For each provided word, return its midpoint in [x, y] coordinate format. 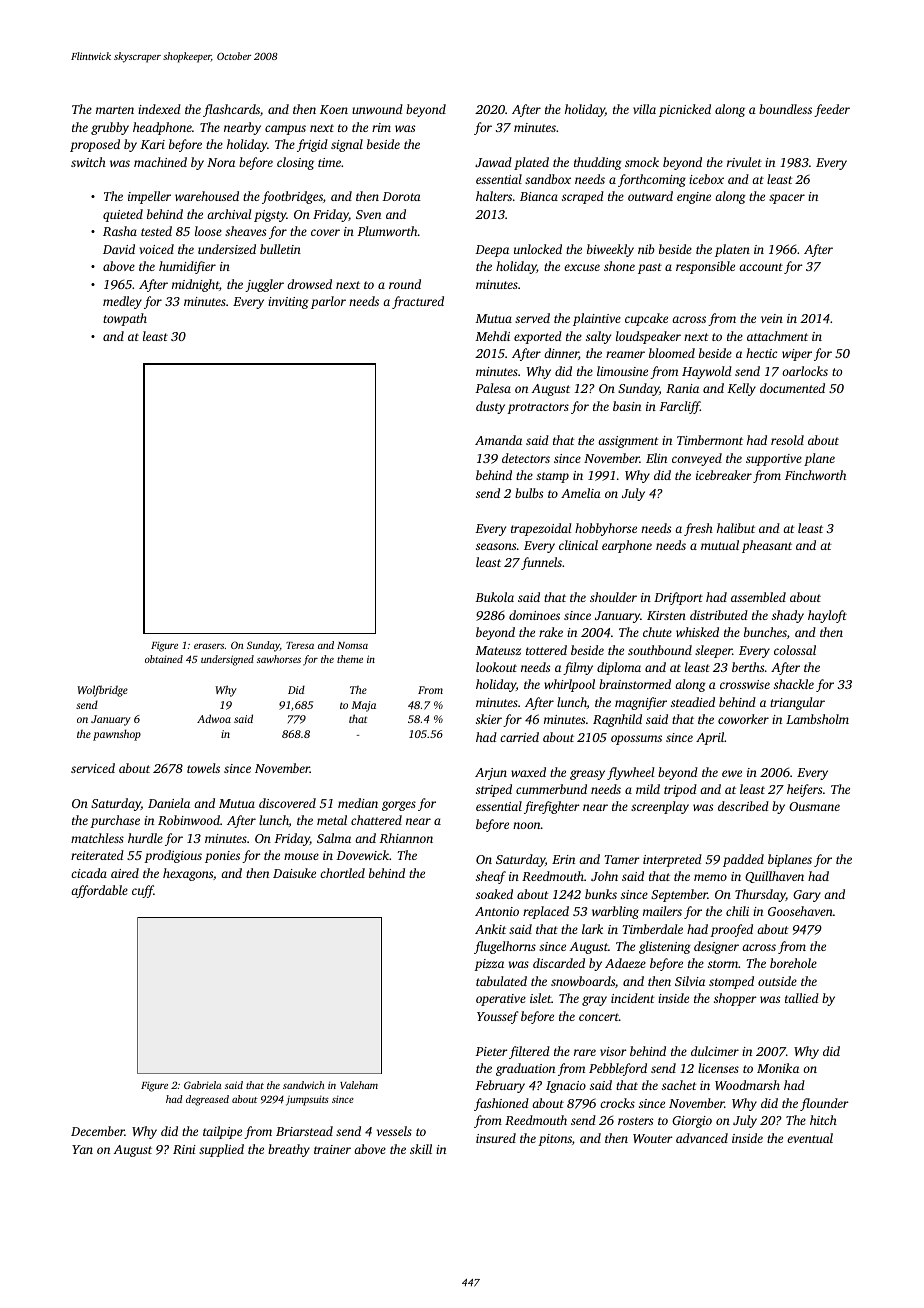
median [358, 803]
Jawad [493, 162]
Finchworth [815, 475]
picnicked [685, 110]
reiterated [97, 855]
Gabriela [202, 1085]
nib [646, 249]
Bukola [494, 597]
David [119, 249]
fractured [418, 302]
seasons [496, 546]
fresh [698, 529]
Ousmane [814, 806]
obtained [164, 659]
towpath [125, 319]
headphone [162, 128]
